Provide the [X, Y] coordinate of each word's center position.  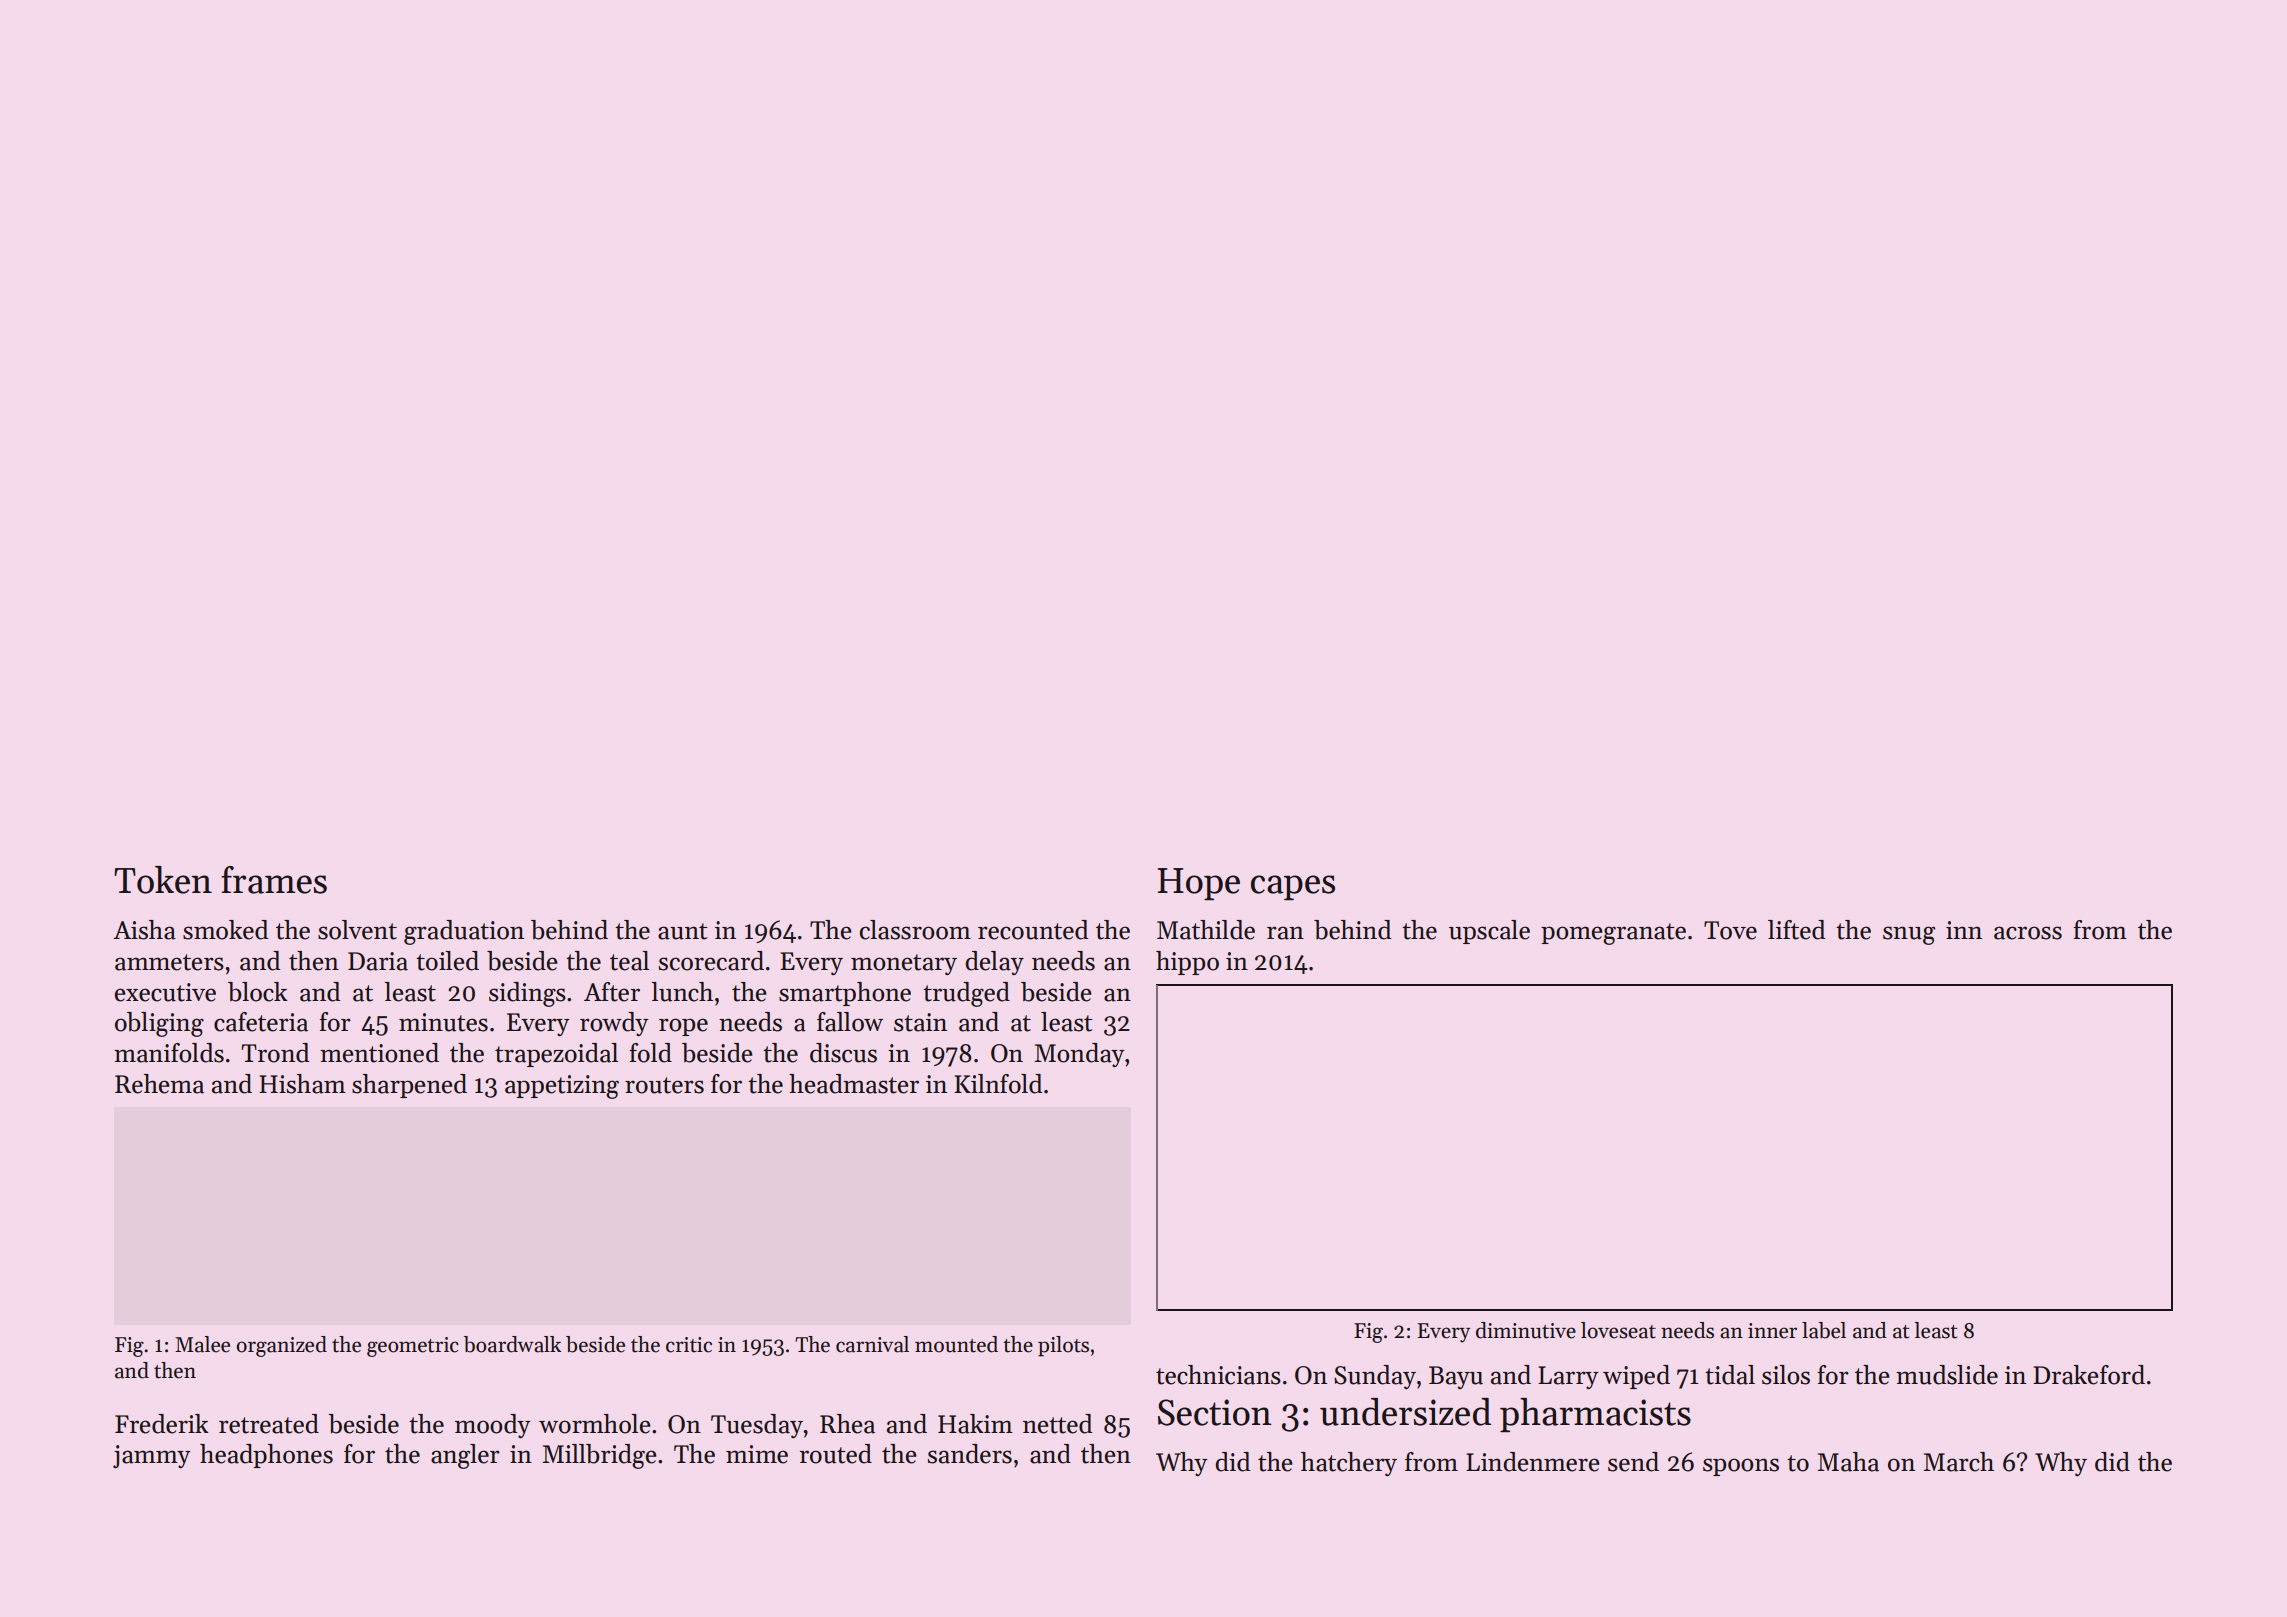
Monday [1080, 1055]
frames [274, 880]
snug [1909, 935]
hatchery [1349, 1464]
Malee [202, 1344]
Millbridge [600, 1456]
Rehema [159, 1084]
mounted [956, 1344]
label [1824, 1330]
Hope [1198, 884]
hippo [1187, 963]
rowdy [614, 1024]
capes [1293, 887]
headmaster [854, 1084]
